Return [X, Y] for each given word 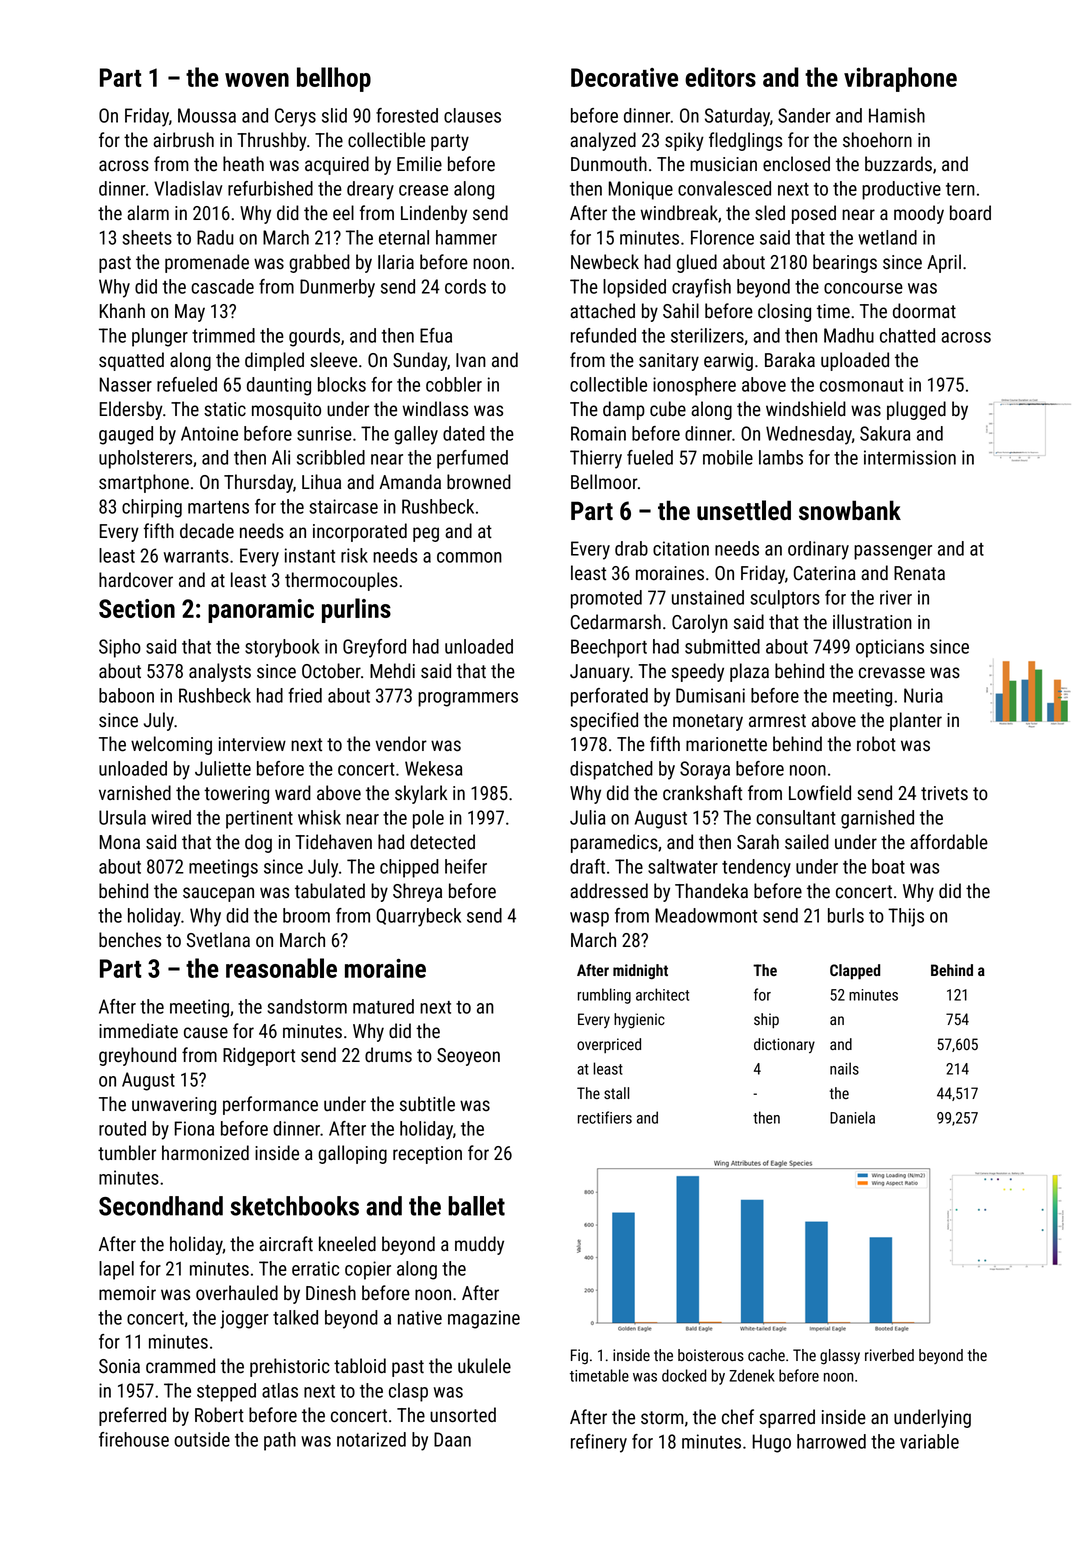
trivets [944, 793]
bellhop [334, 79]
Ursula [122, 817]
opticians [890, 648]
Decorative [624, 77]
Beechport [609, 648]
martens [218, 507]
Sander [804, 115]
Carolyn [700, 623]
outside [202, 1439]
